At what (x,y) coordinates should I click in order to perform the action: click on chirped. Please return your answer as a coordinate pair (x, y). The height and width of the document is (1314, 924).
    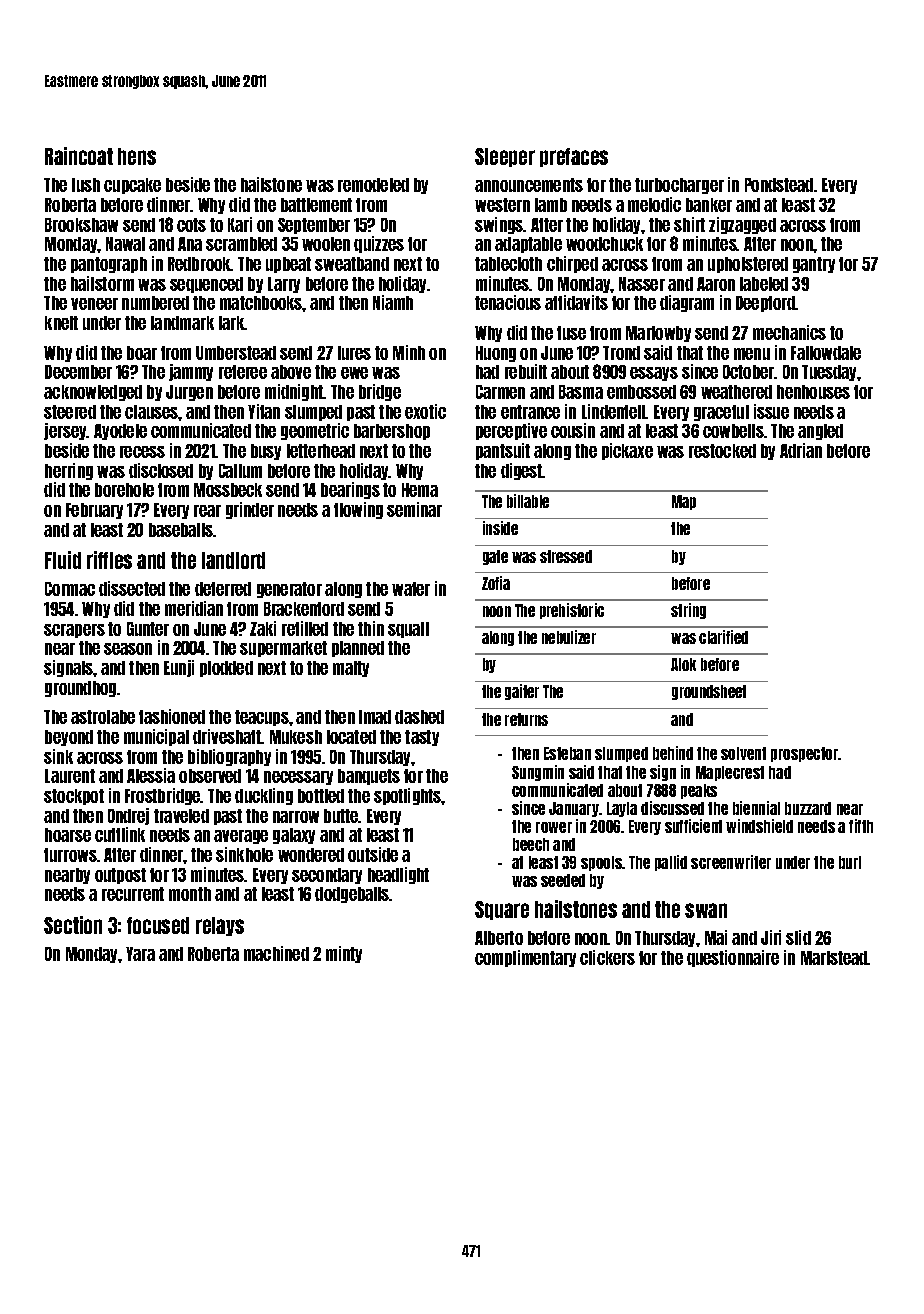
    Looking at the image, I should click on (572, 264).
